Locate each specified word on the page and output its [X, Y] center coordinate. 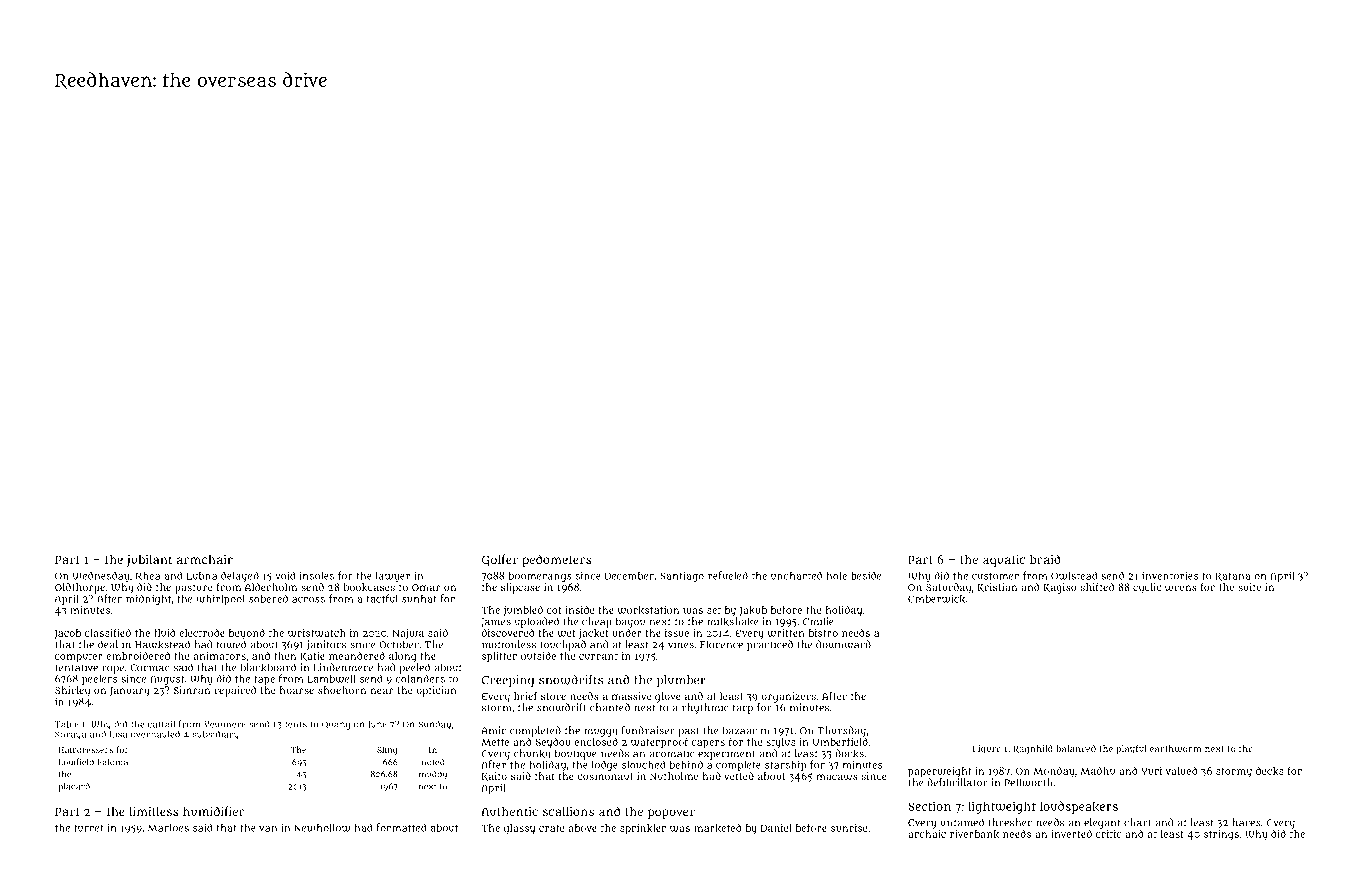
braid [1045, 559]
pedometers [557, 560]
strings [1221, 835]
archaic [927, 834]
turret [89, 828]
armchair [205, 559]
